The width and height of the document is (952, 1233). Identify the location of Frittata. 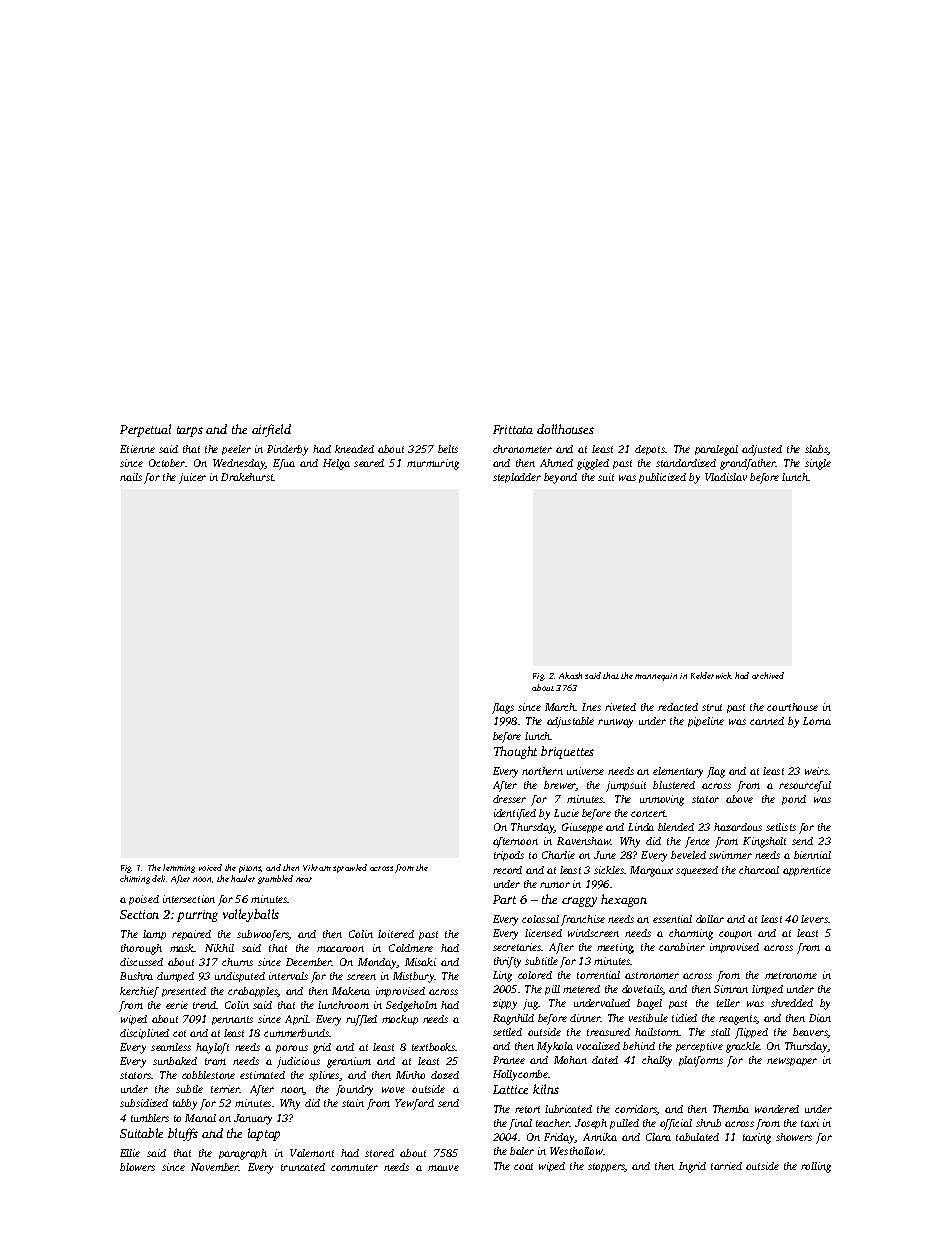
(513, 429).
